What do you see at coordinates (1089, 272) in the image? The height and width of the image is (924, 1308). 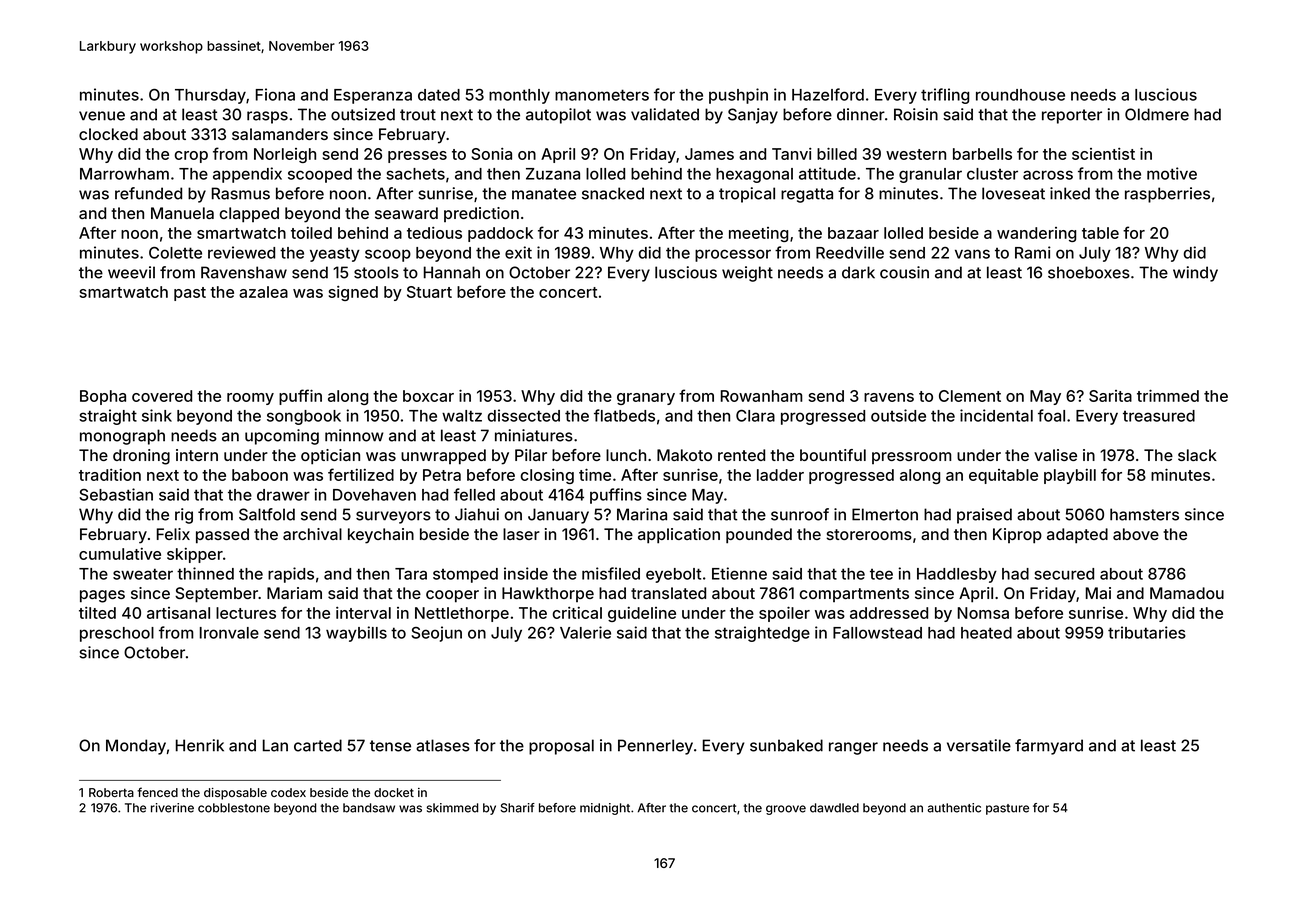 I see `shoeboxes` at bounding box center [1089, 272].
